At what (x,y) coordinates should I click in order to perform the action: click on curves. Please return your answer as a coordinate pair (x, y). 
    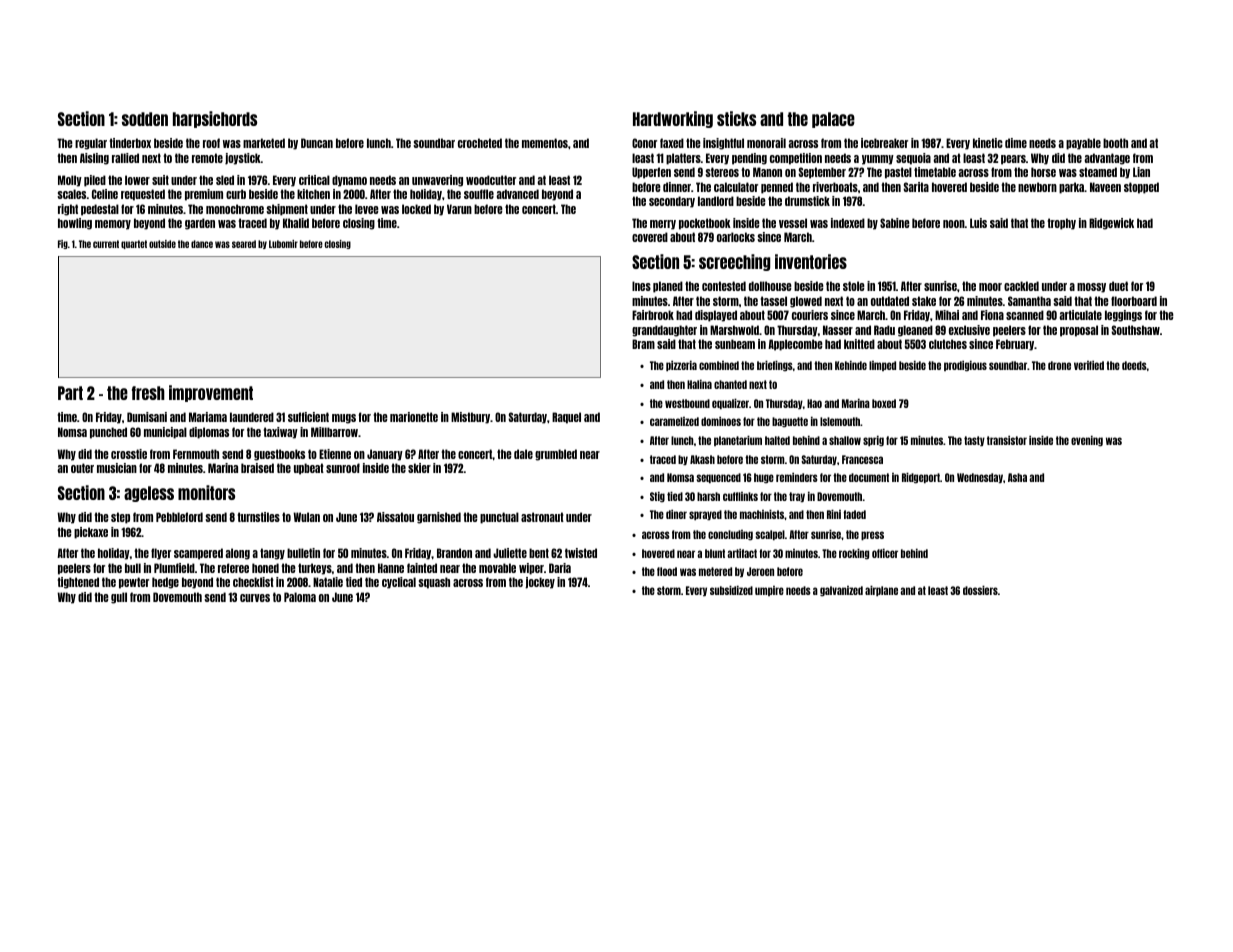
    Looking at the image, I should click on (255, 598).
